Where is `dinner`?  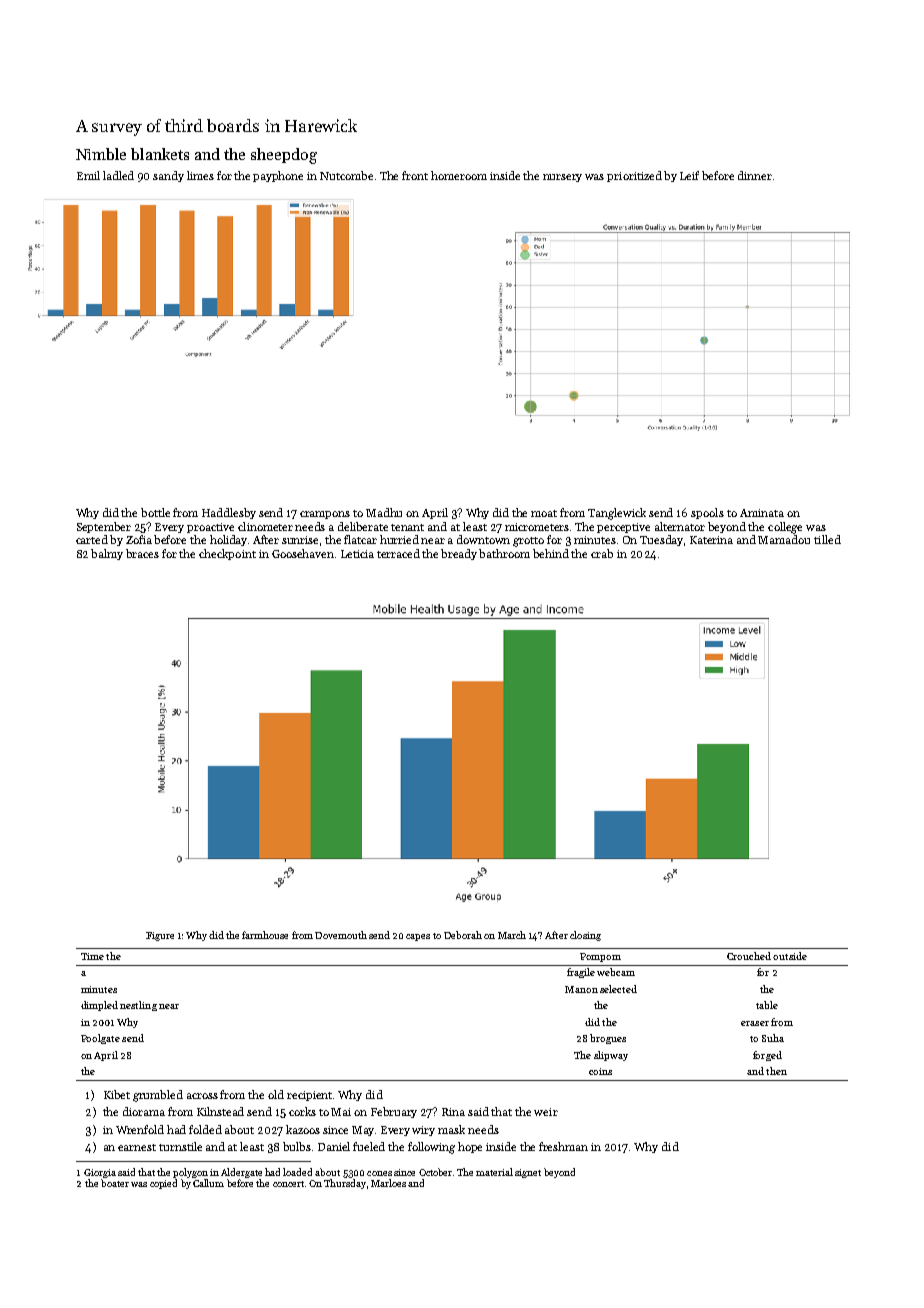
dinner is located at coordinates (755, 175).
